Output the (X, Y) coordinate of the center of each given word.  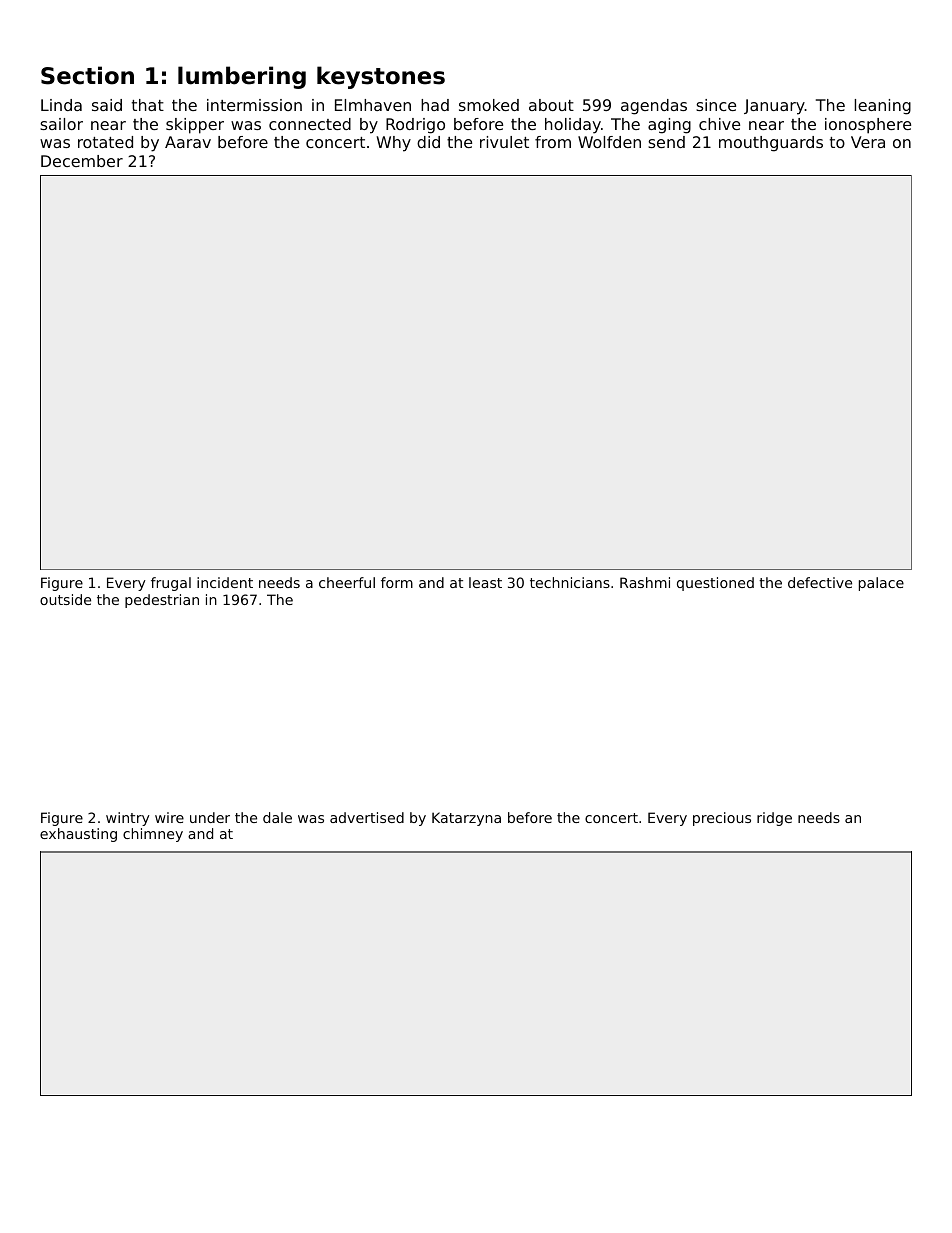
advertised (367, 817)
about (551, 105)
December (82, 161)
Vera (868, 142)
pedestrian (162, 601)
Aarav (188, 142)
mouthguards (771, 144)
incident (225, 582)
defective (820, 582)
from (553, 142)
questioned (715, 584)
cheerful (347, 582)
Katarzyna (466, 819)
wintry (128, 819)
